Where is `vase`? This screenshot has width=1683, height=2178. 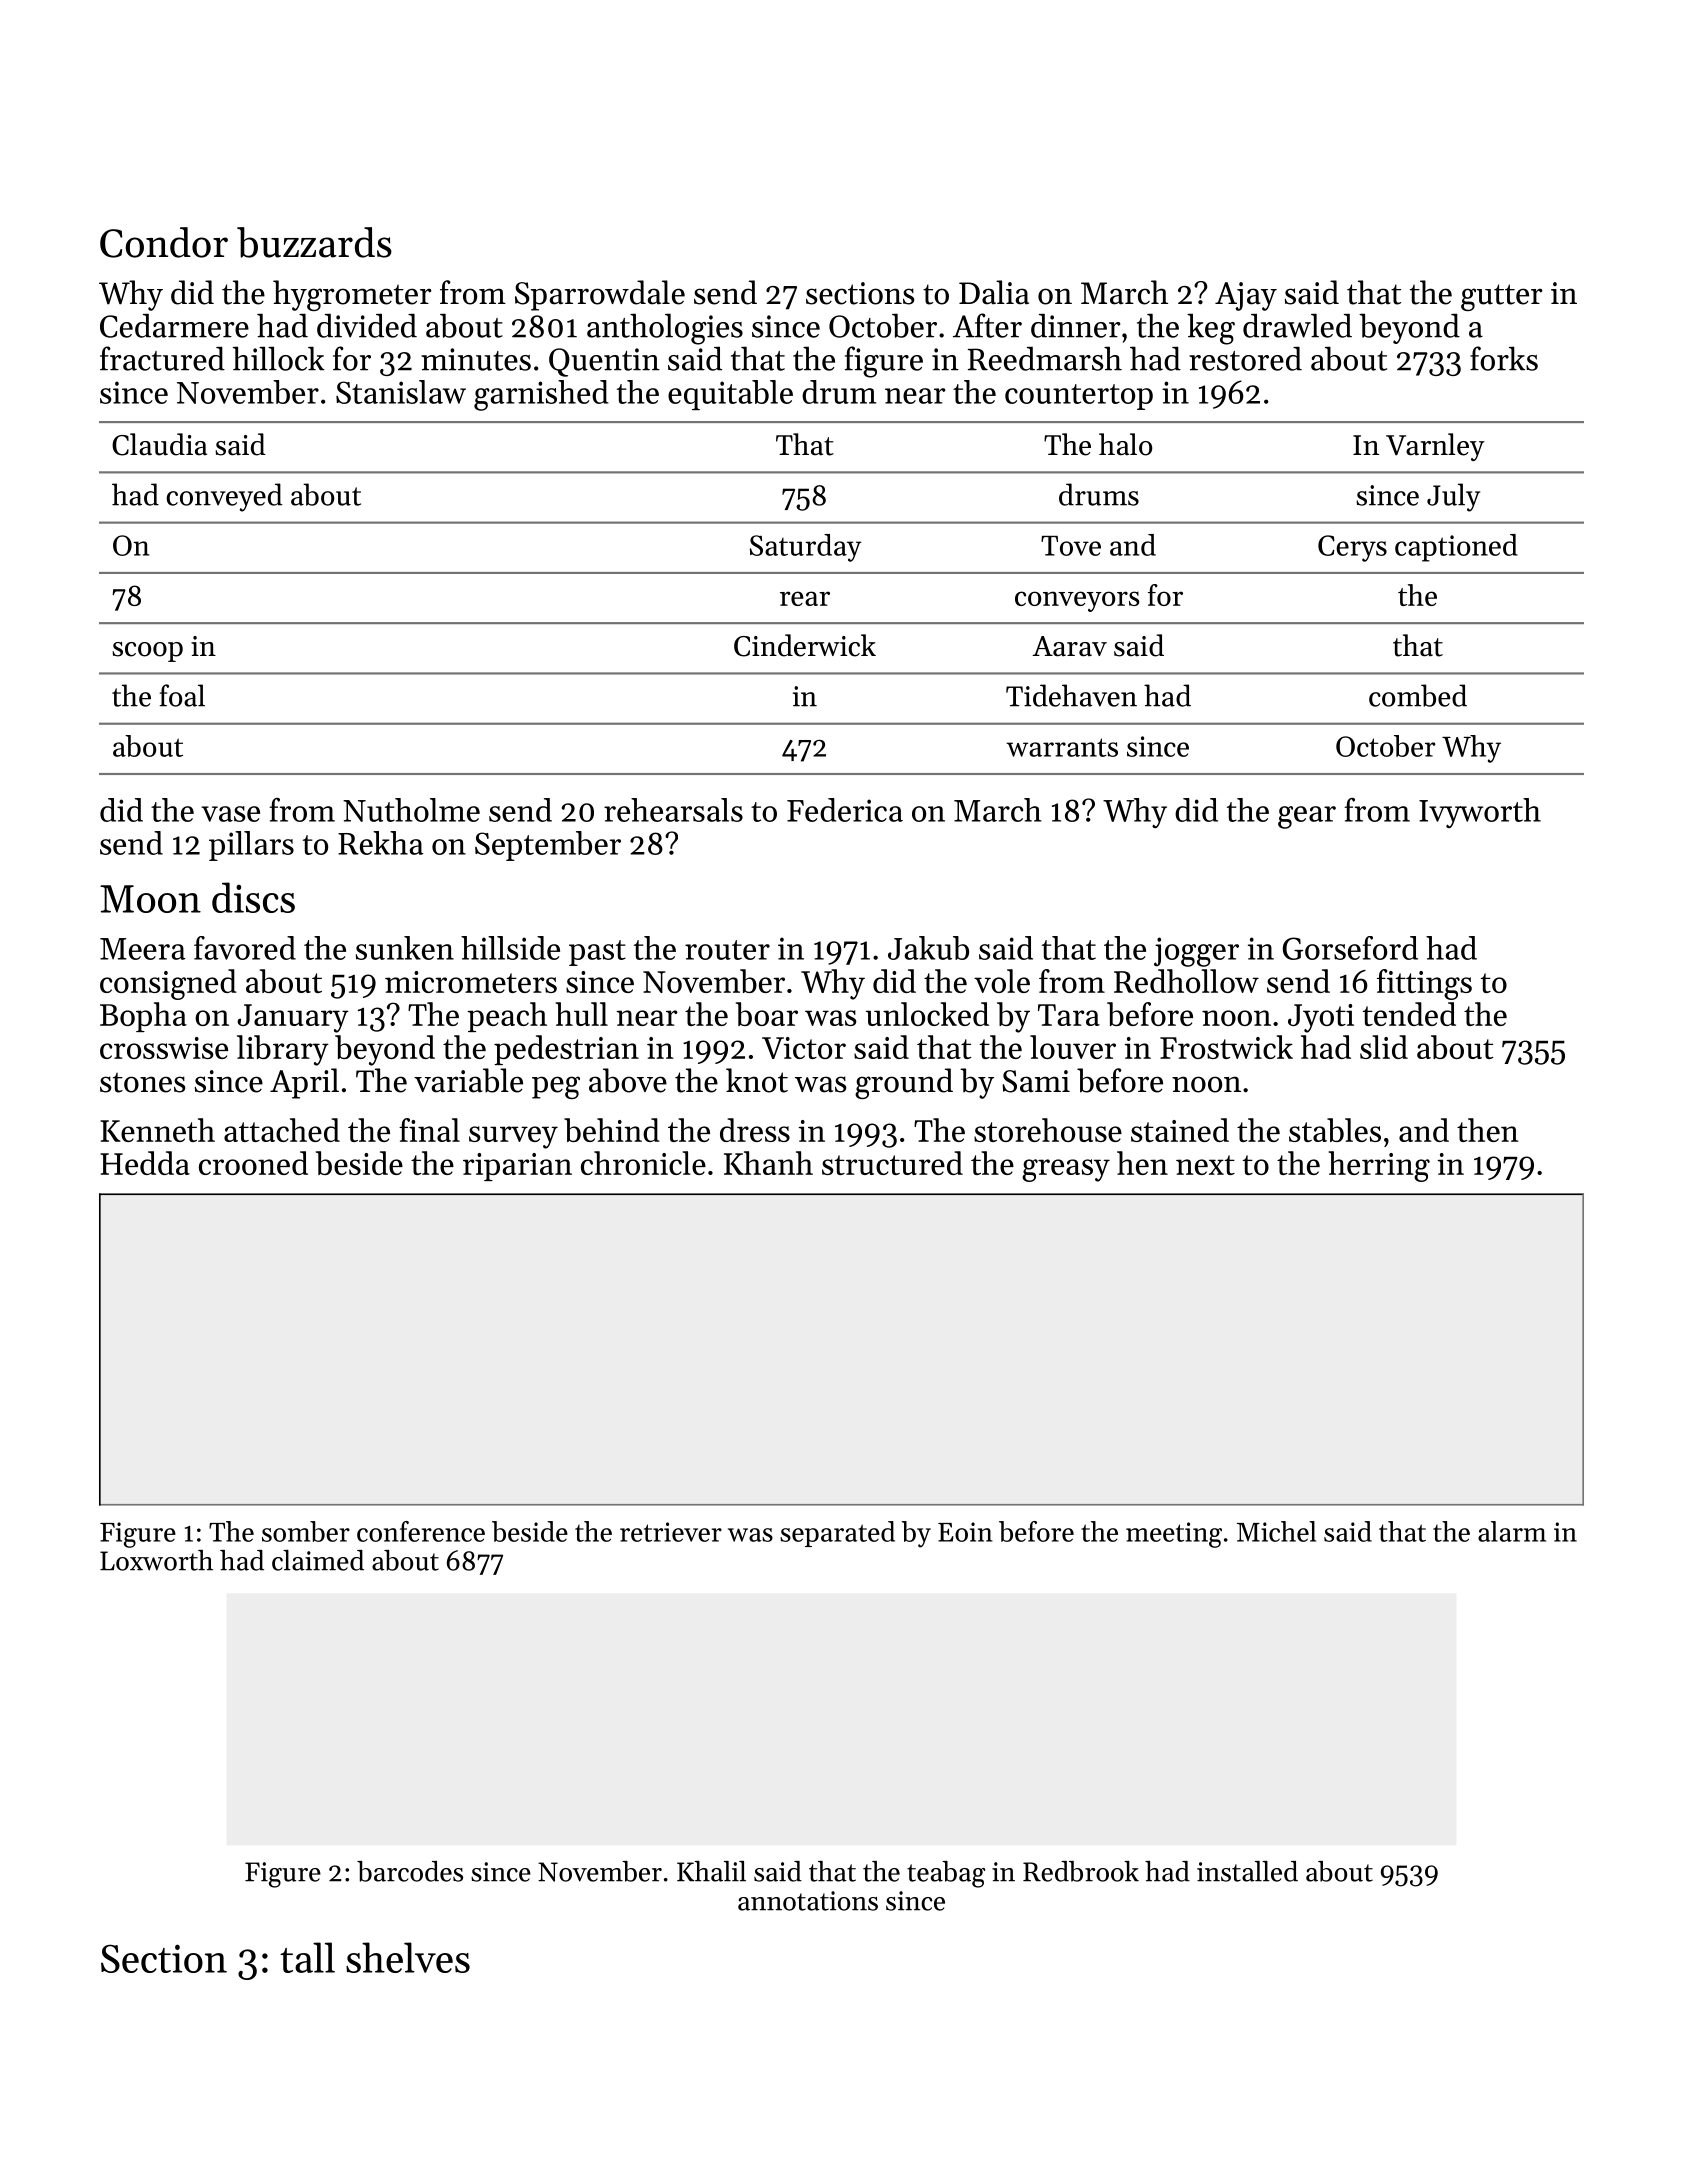
vase is located at coordinates (230, 814).
